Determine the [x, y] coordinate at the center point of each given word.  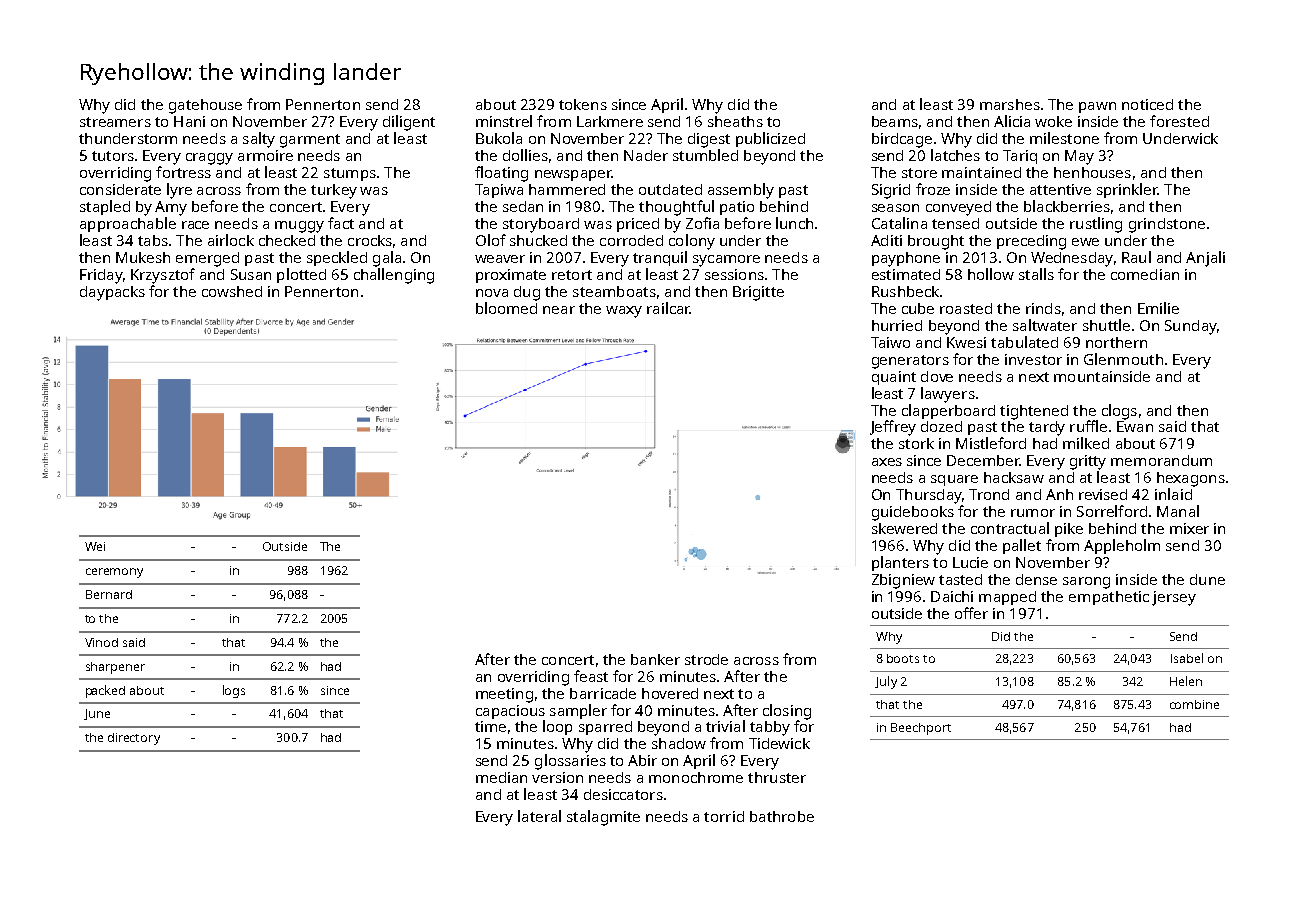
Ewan [1135, 426]
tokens [583, 104]
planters [900, 563]
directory [134, 739]
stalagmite [603, 818]
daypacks [112, 293]
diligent [409, 123]
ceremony [114, 573]
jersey [1174, 598]
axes [887, 462]
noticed [1147, 104]
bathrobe [782, 816]
